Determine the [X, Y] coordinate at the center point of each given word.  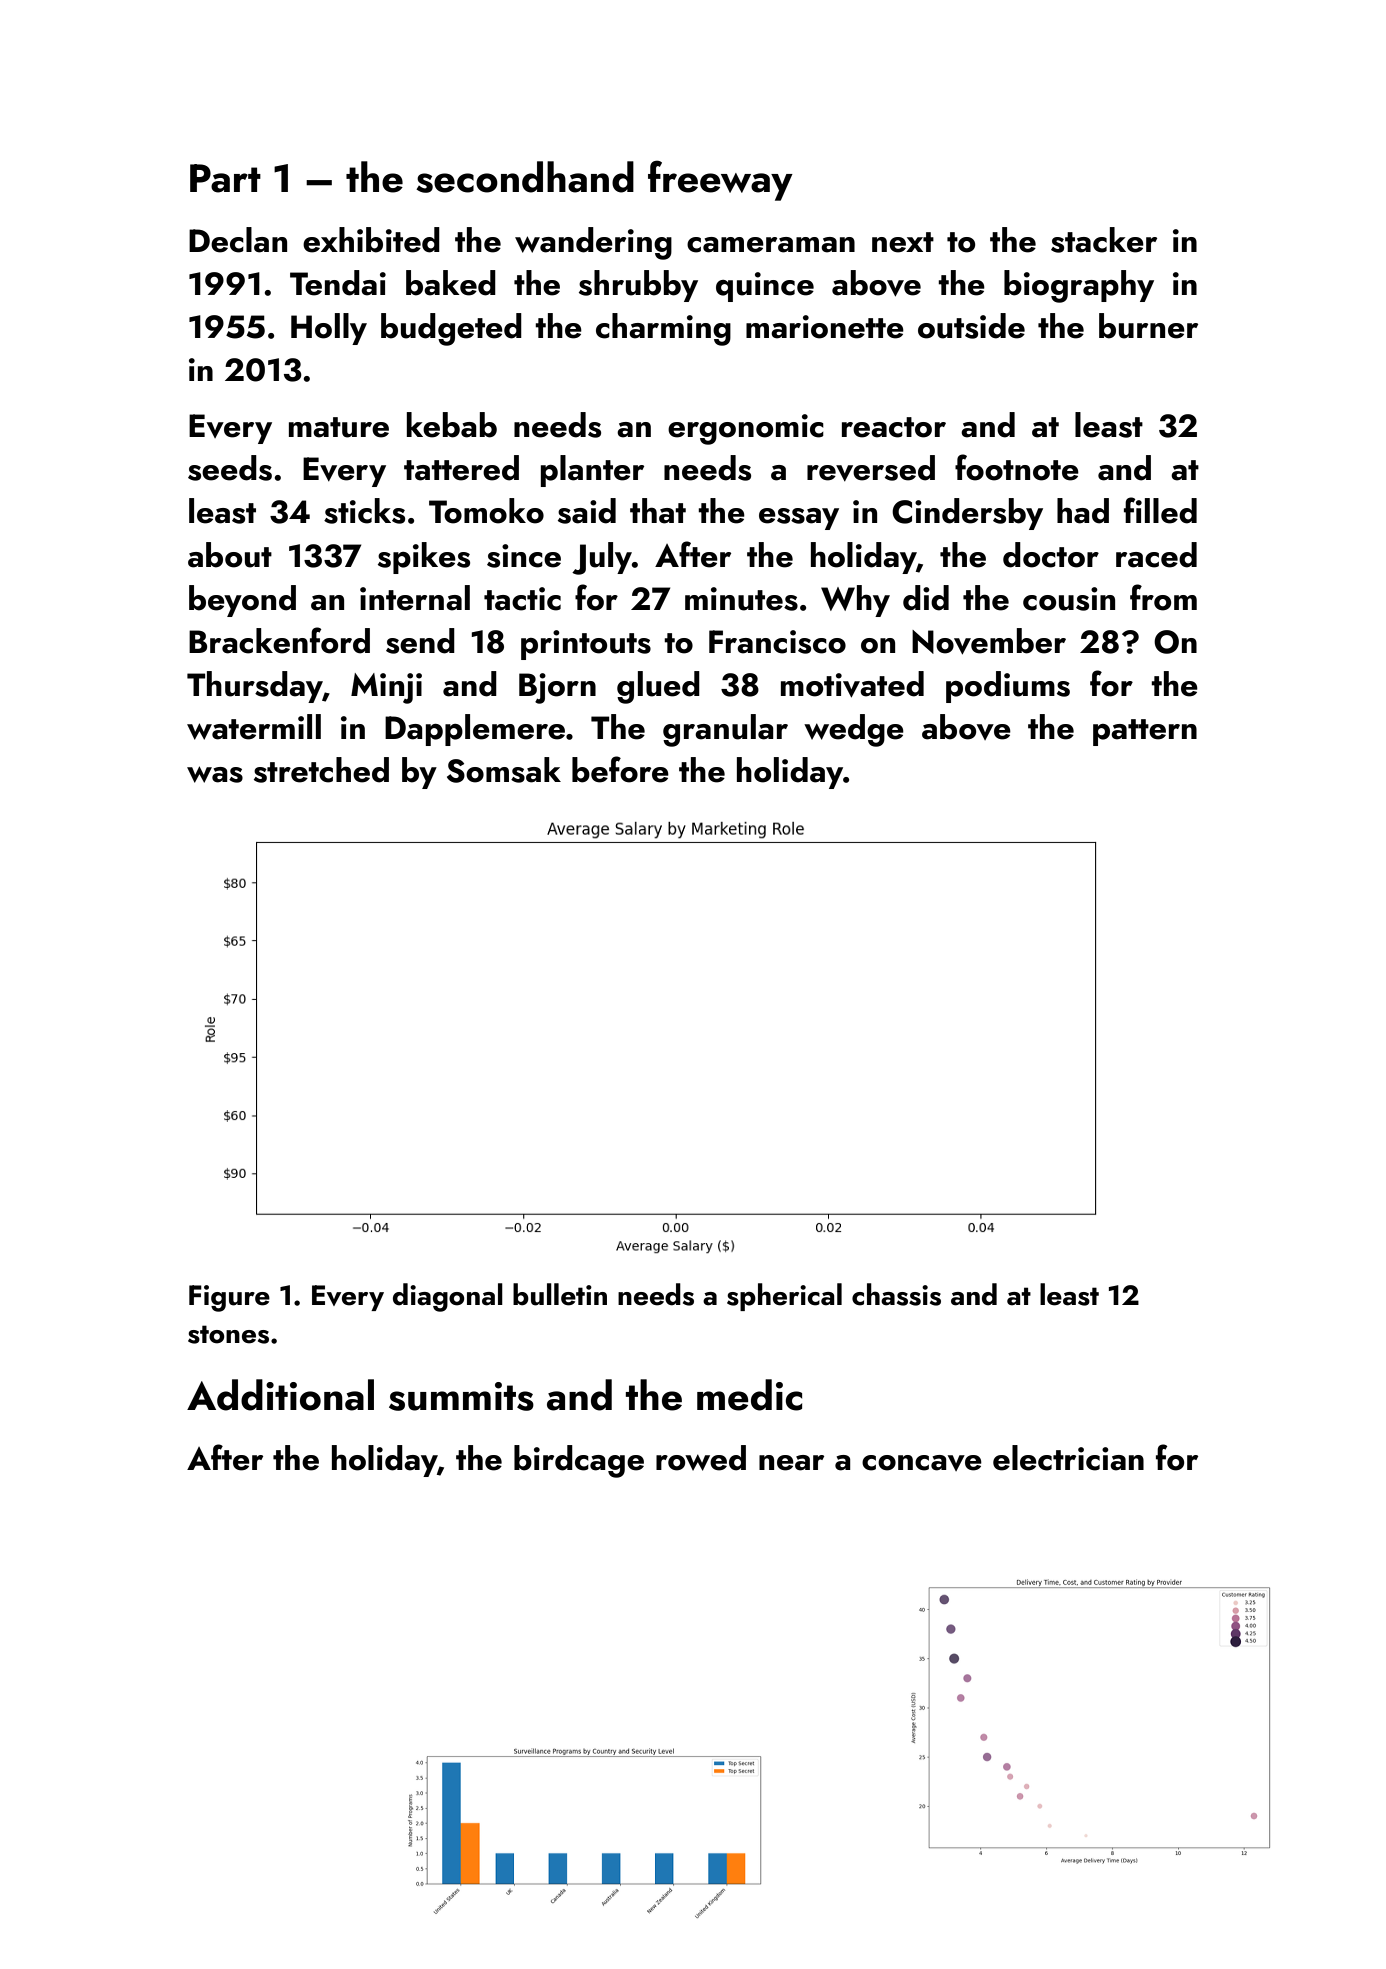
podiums [1008, 687]
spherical [784, 1297]
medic [749, 1395]
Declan [238, 240]
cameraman [771, 245]
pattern [1145, 732]
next [903, 242]
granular [725, 730]
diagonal [448, 1297]
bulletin [560, 1294]
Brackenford [279, 640]
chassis [896, 1294]
